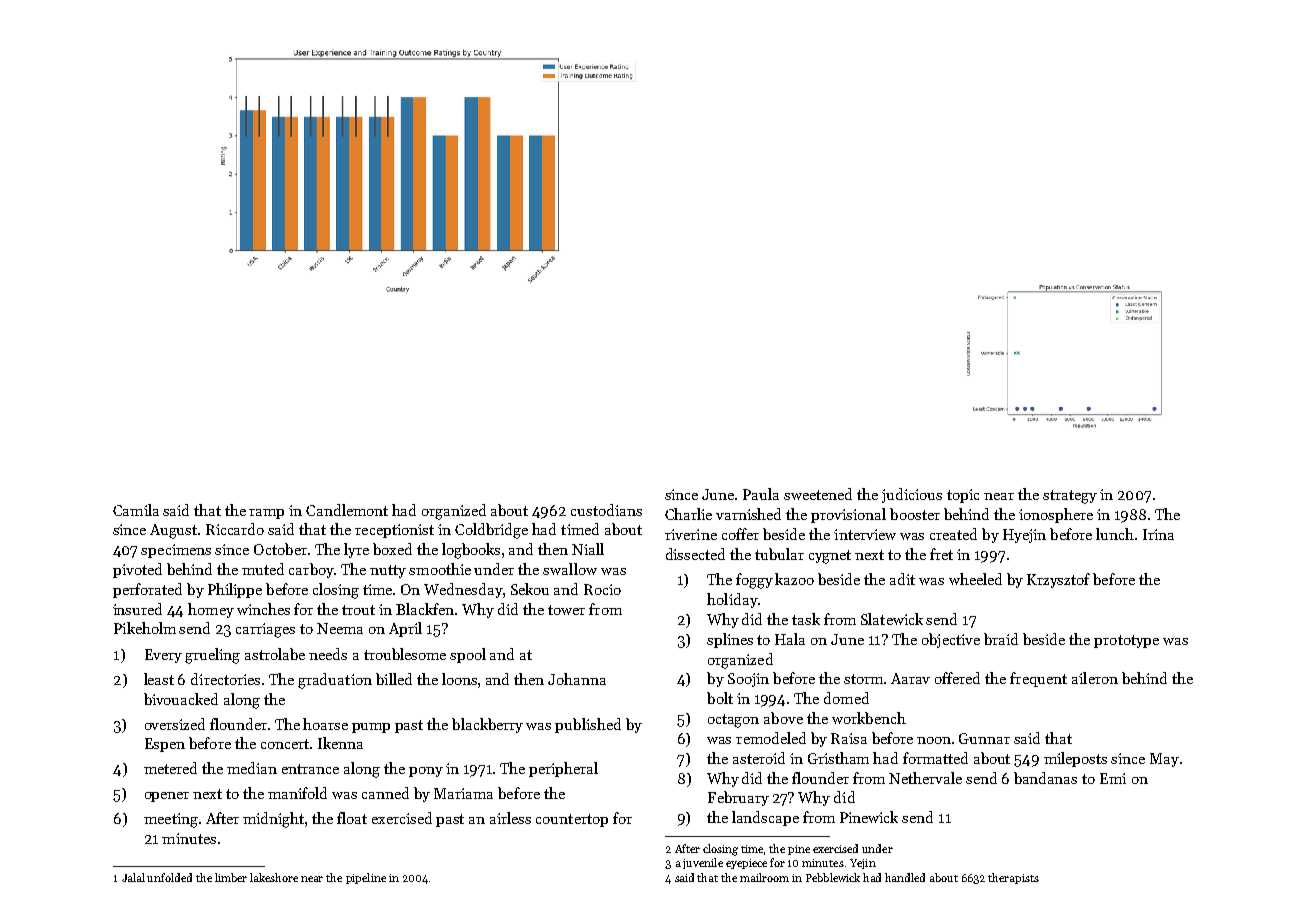 The height and width of the screenshot is (924, 1308). Describe the element at coordinates (1001, 639) in the screenshot. I see `braid` at that location.
